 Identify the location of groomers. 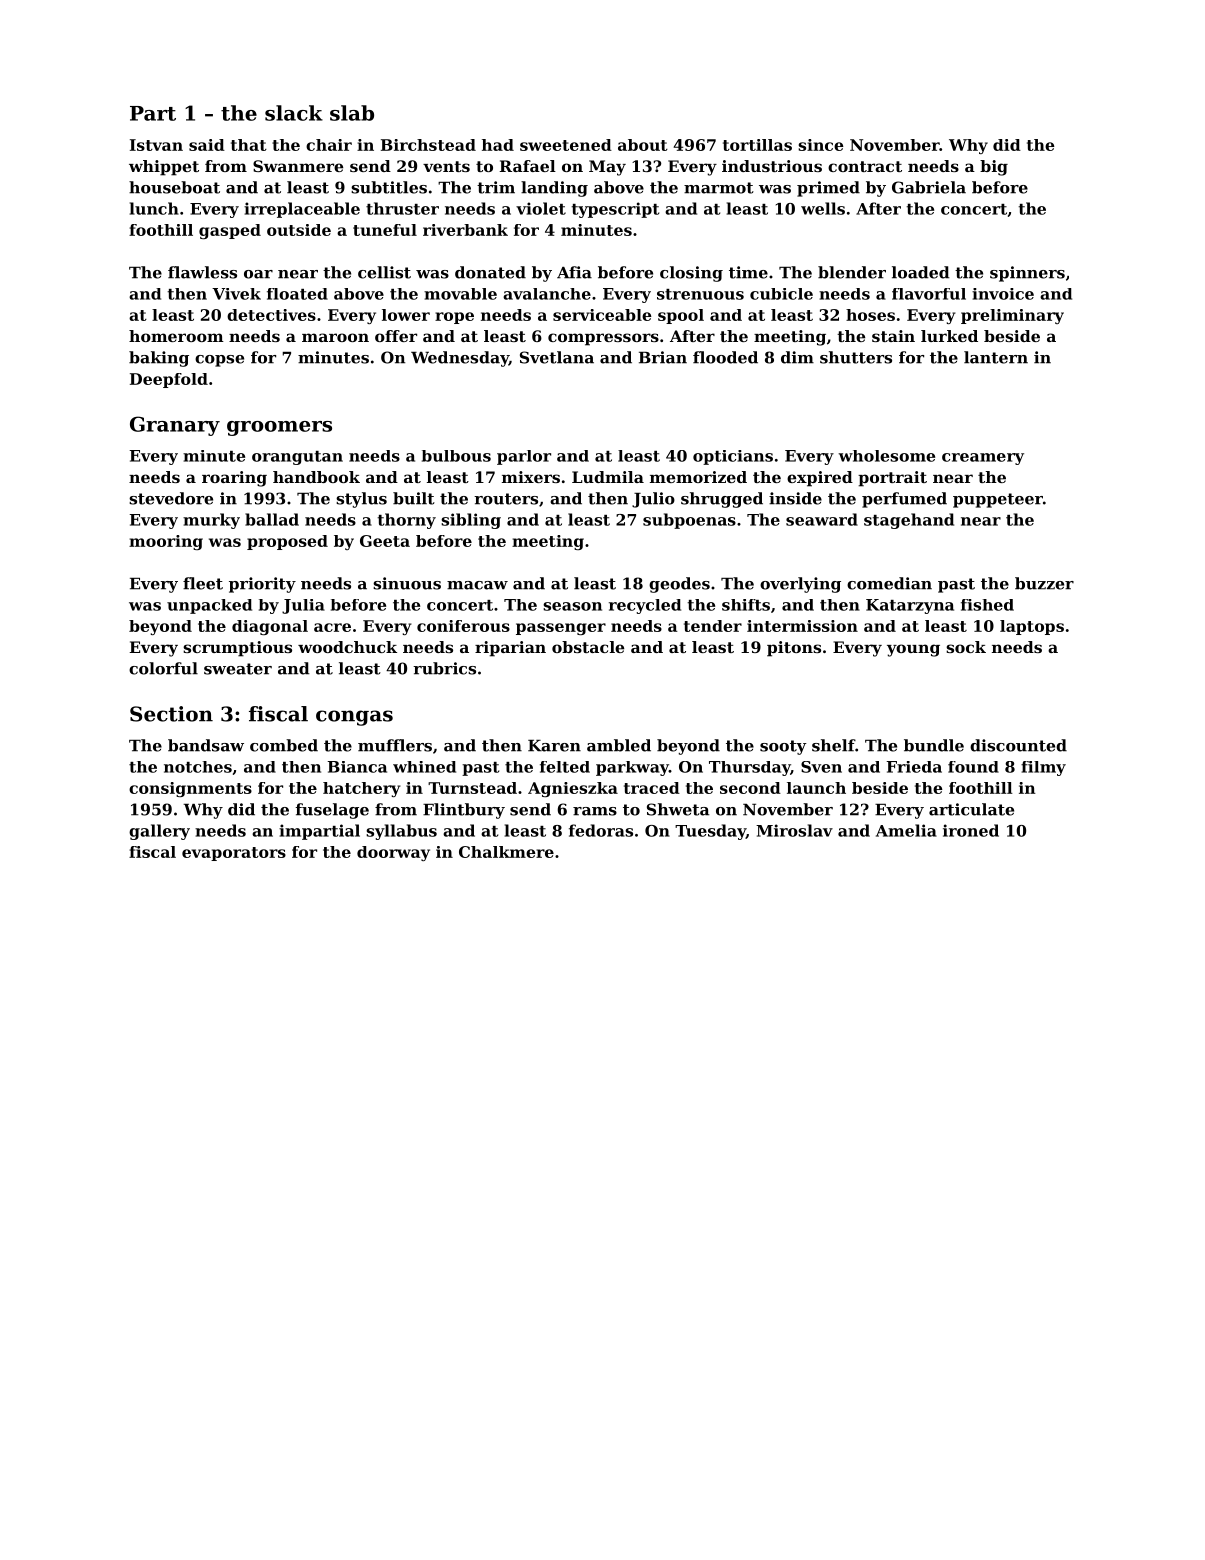
(279, 428).
